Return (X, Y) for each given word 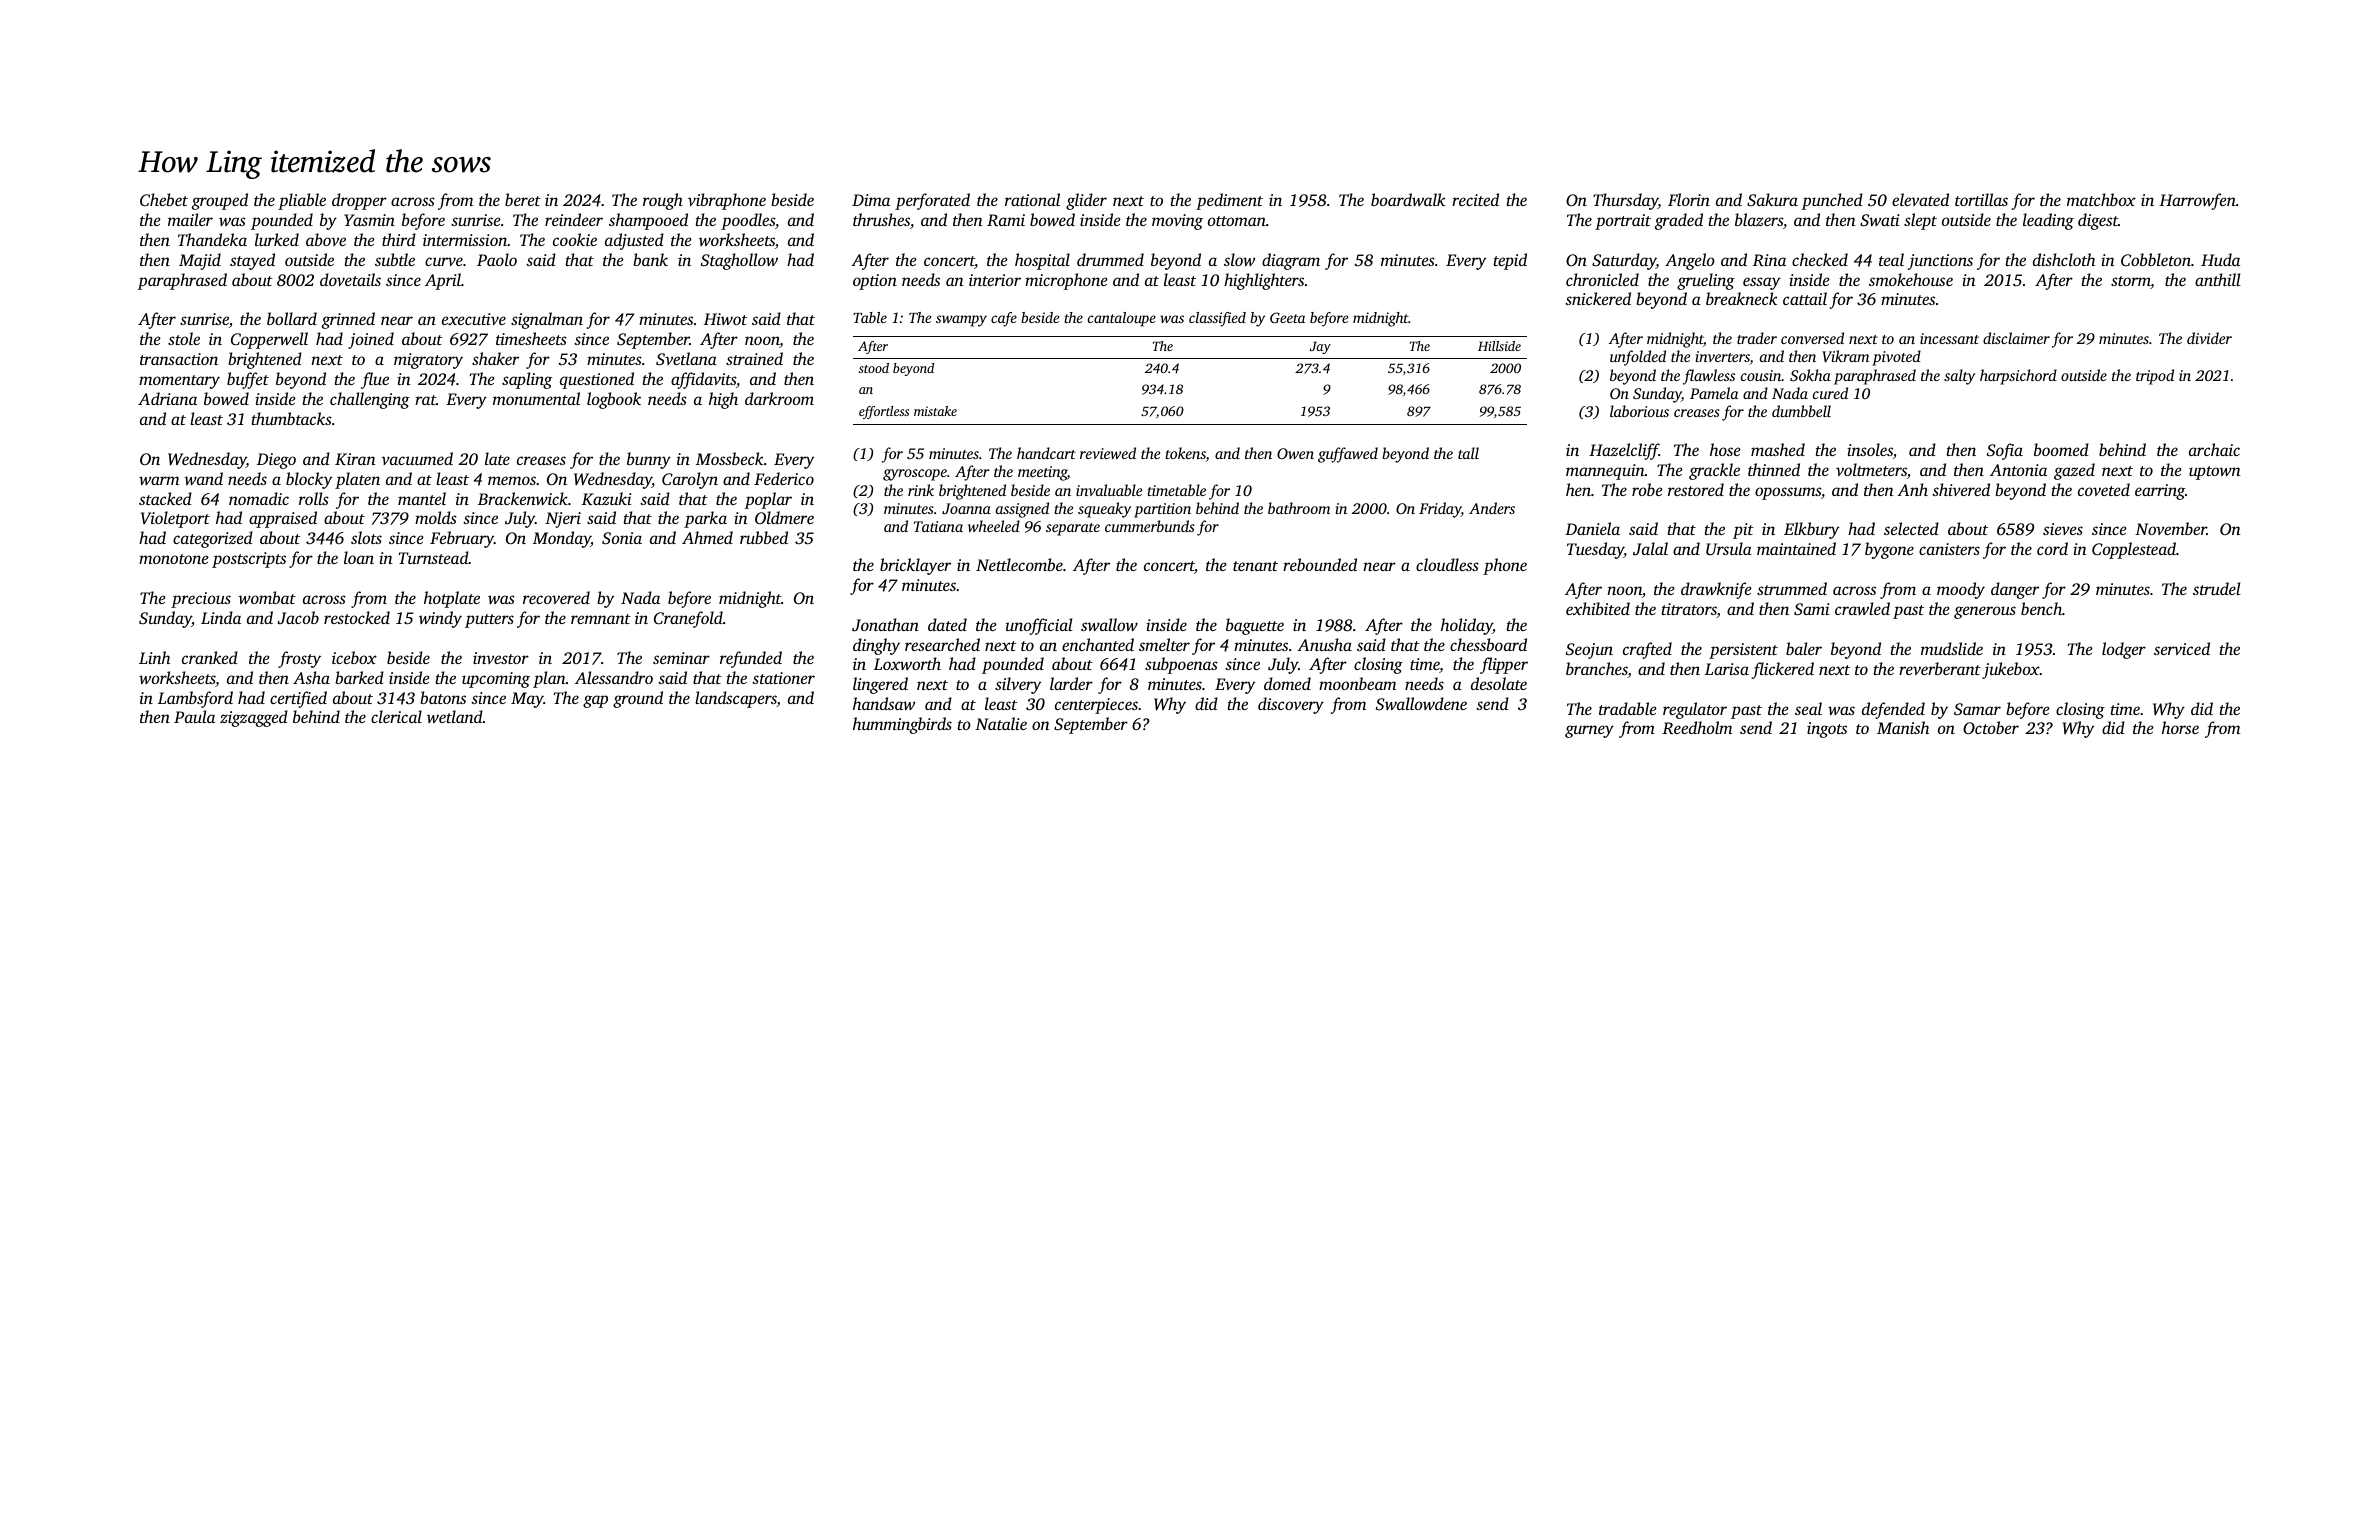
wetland (455, 716)
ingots (1827, 730)
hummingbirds (902, 725)
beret (523, 199)
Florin (1689, 199)
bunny (649, 460)
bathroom (1299, 508)
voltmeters (1871, 469)
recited (1475, 199)
